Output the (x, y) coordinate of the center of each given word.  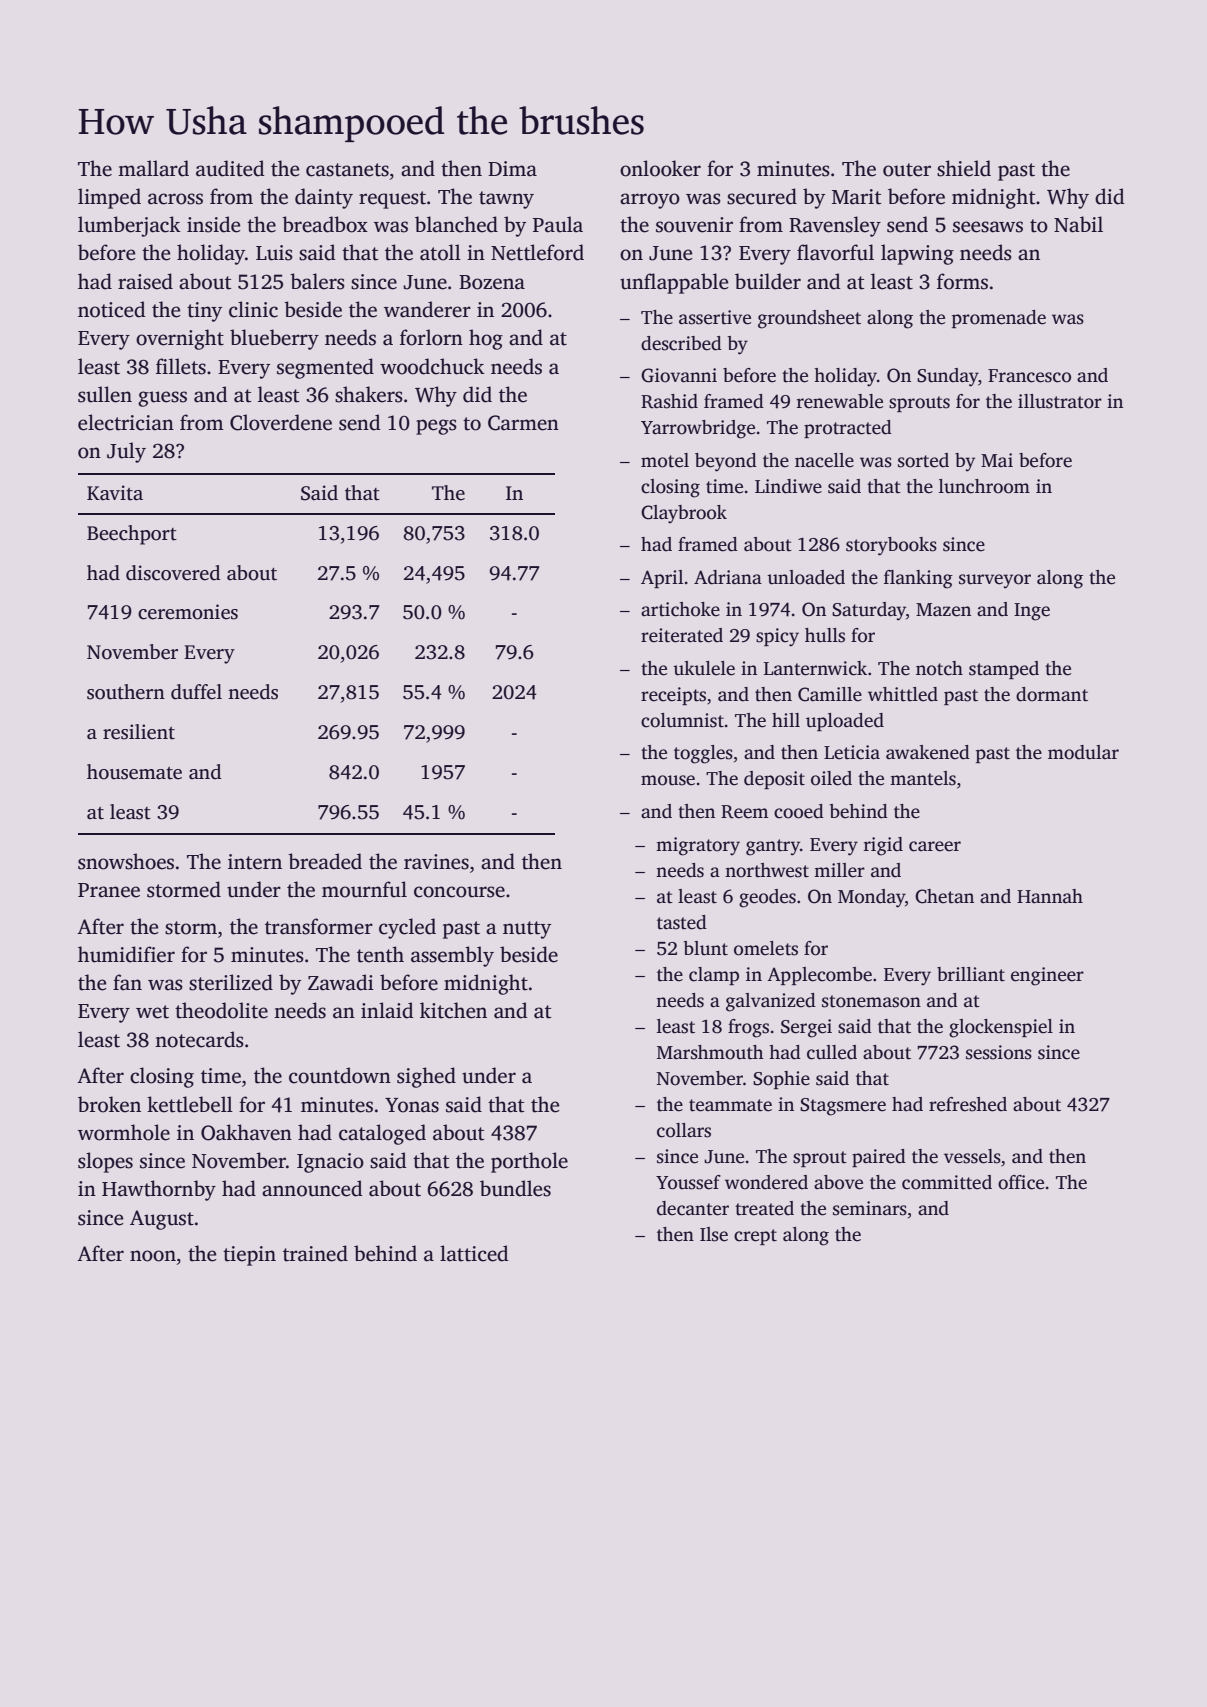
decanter (693, 1208)
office (1021, 1182)
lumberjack (129, 226)
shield (964, 168)
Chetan (944, 896)
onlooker (660, 168)
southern (126, 692)
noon (153, 1256)
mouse (668, 780)
